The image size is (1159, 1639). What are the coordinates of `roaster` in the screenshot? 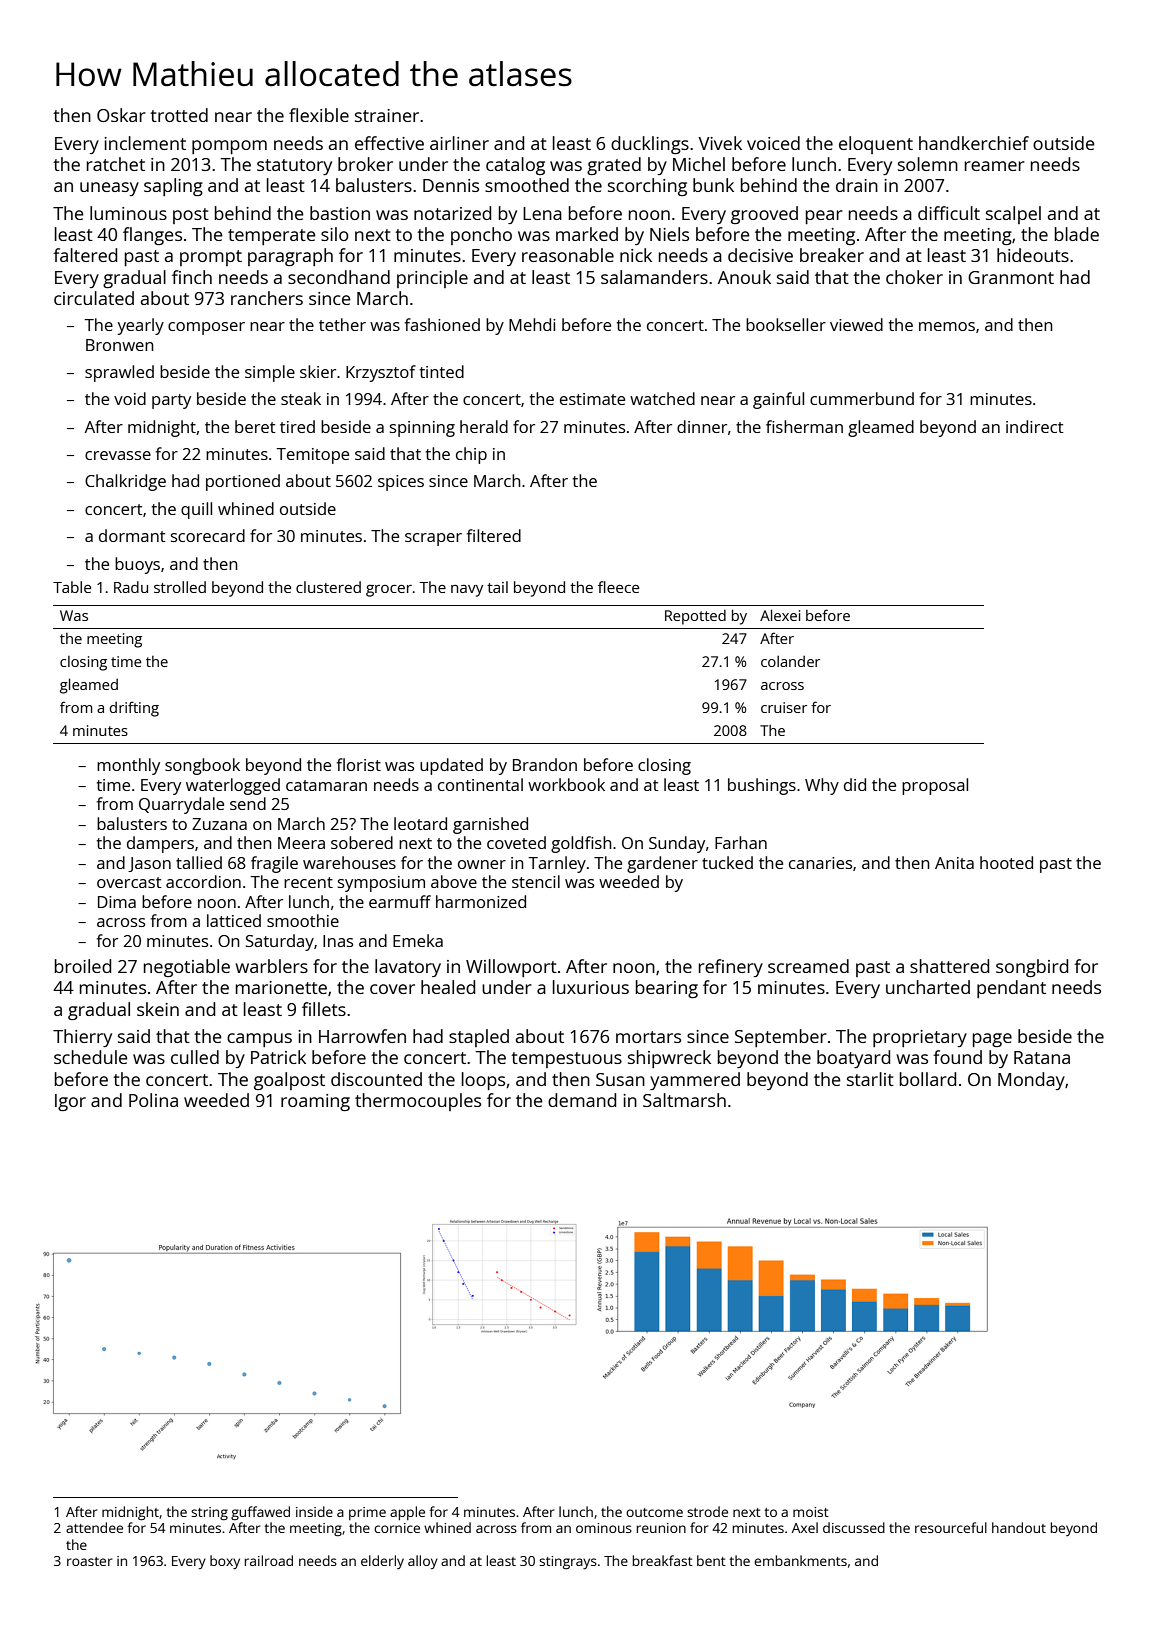 It's located at (89, 1561).
